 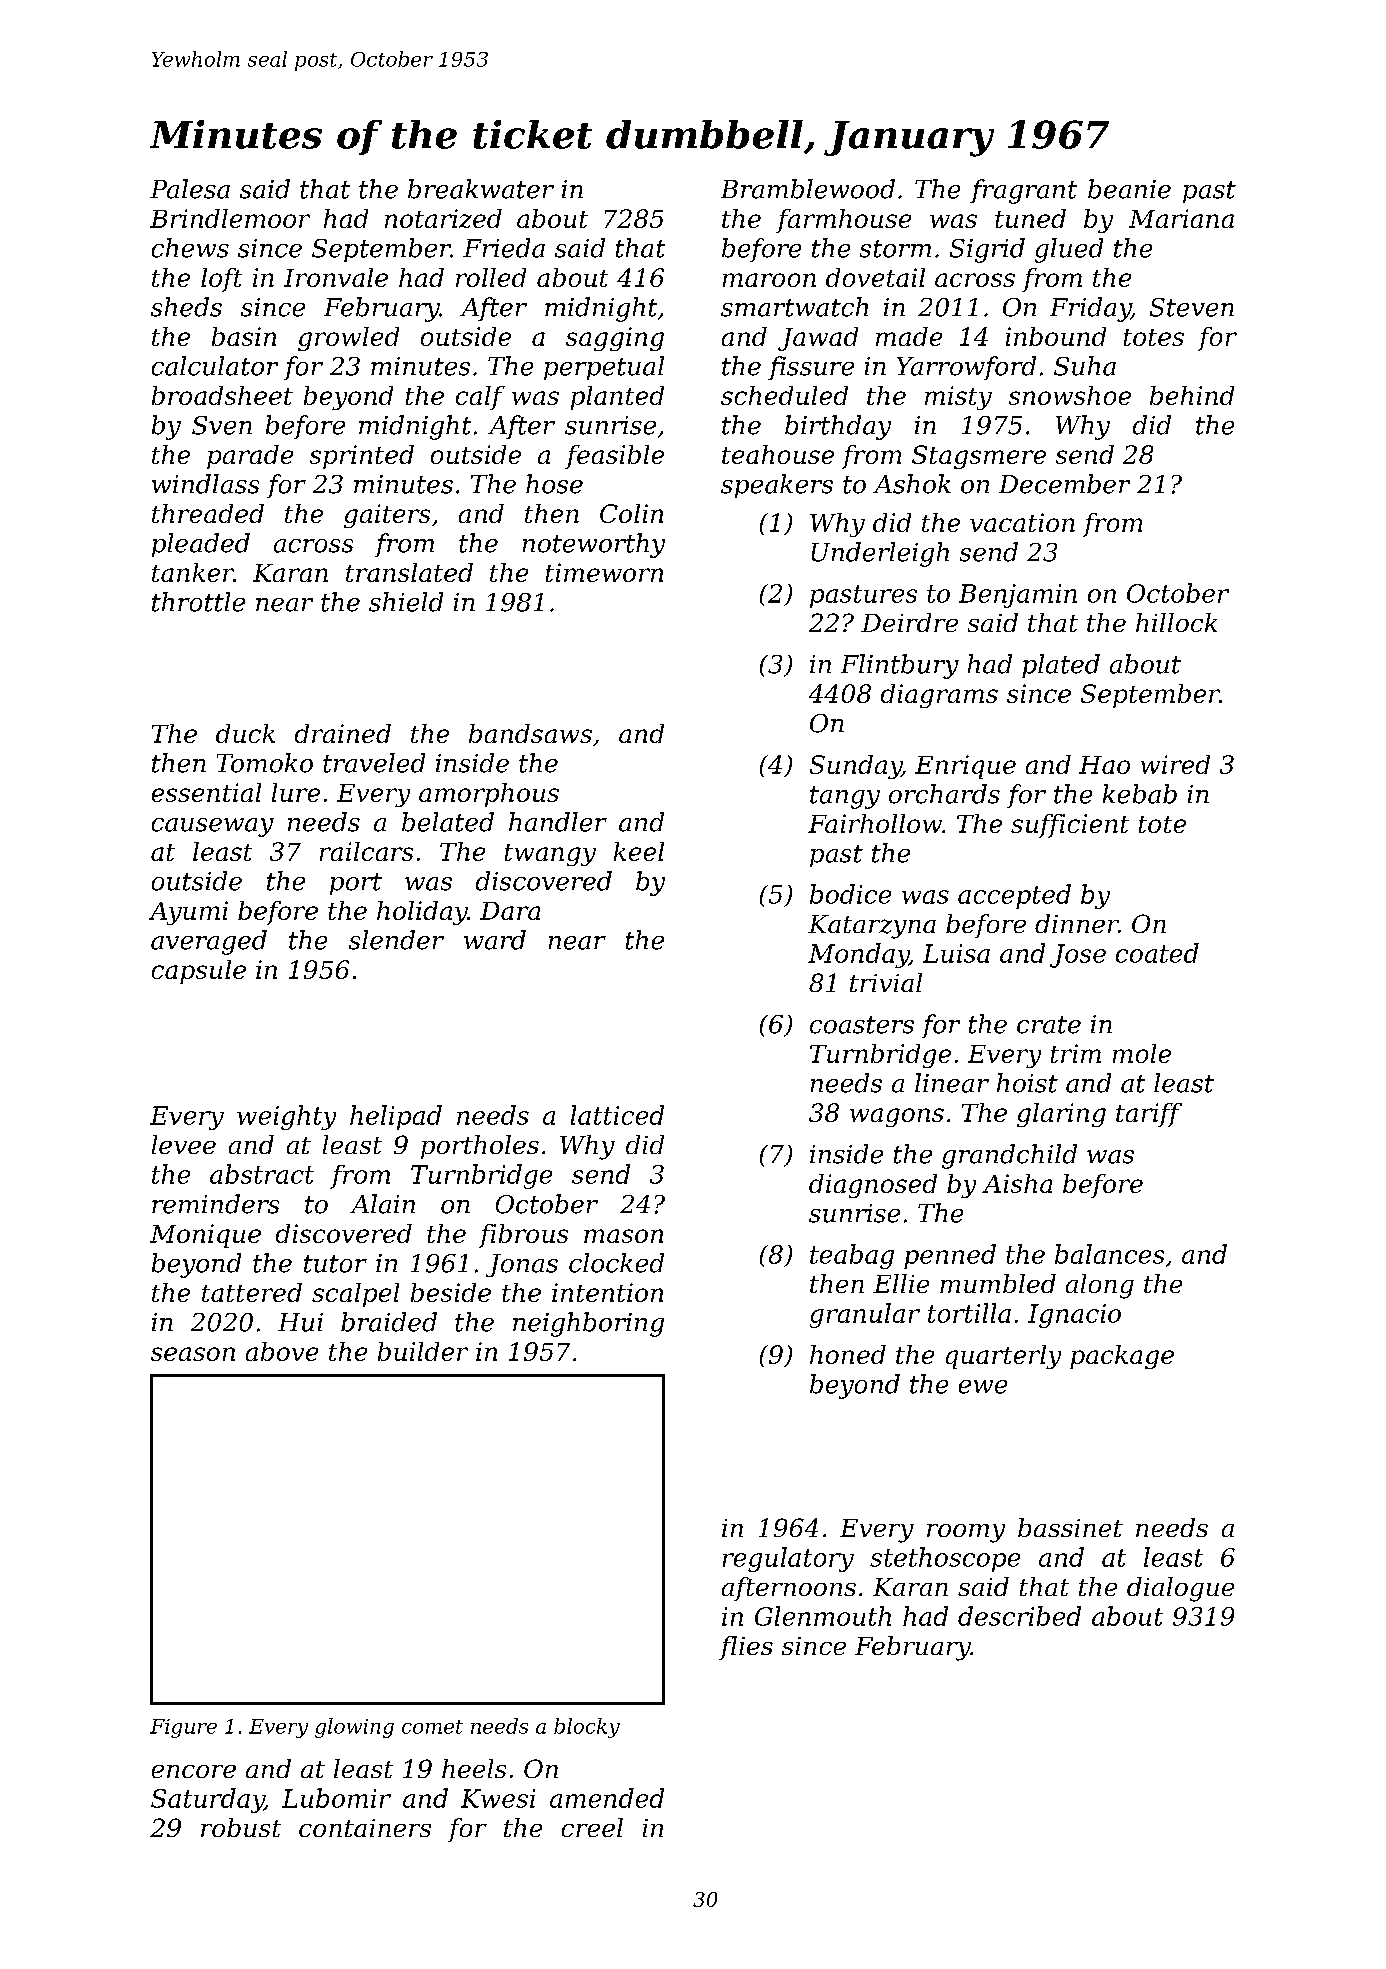 What do you see at coordinates (1023, 191) in the page?
I see `fragrant` at bounding box center [1023, 191].
